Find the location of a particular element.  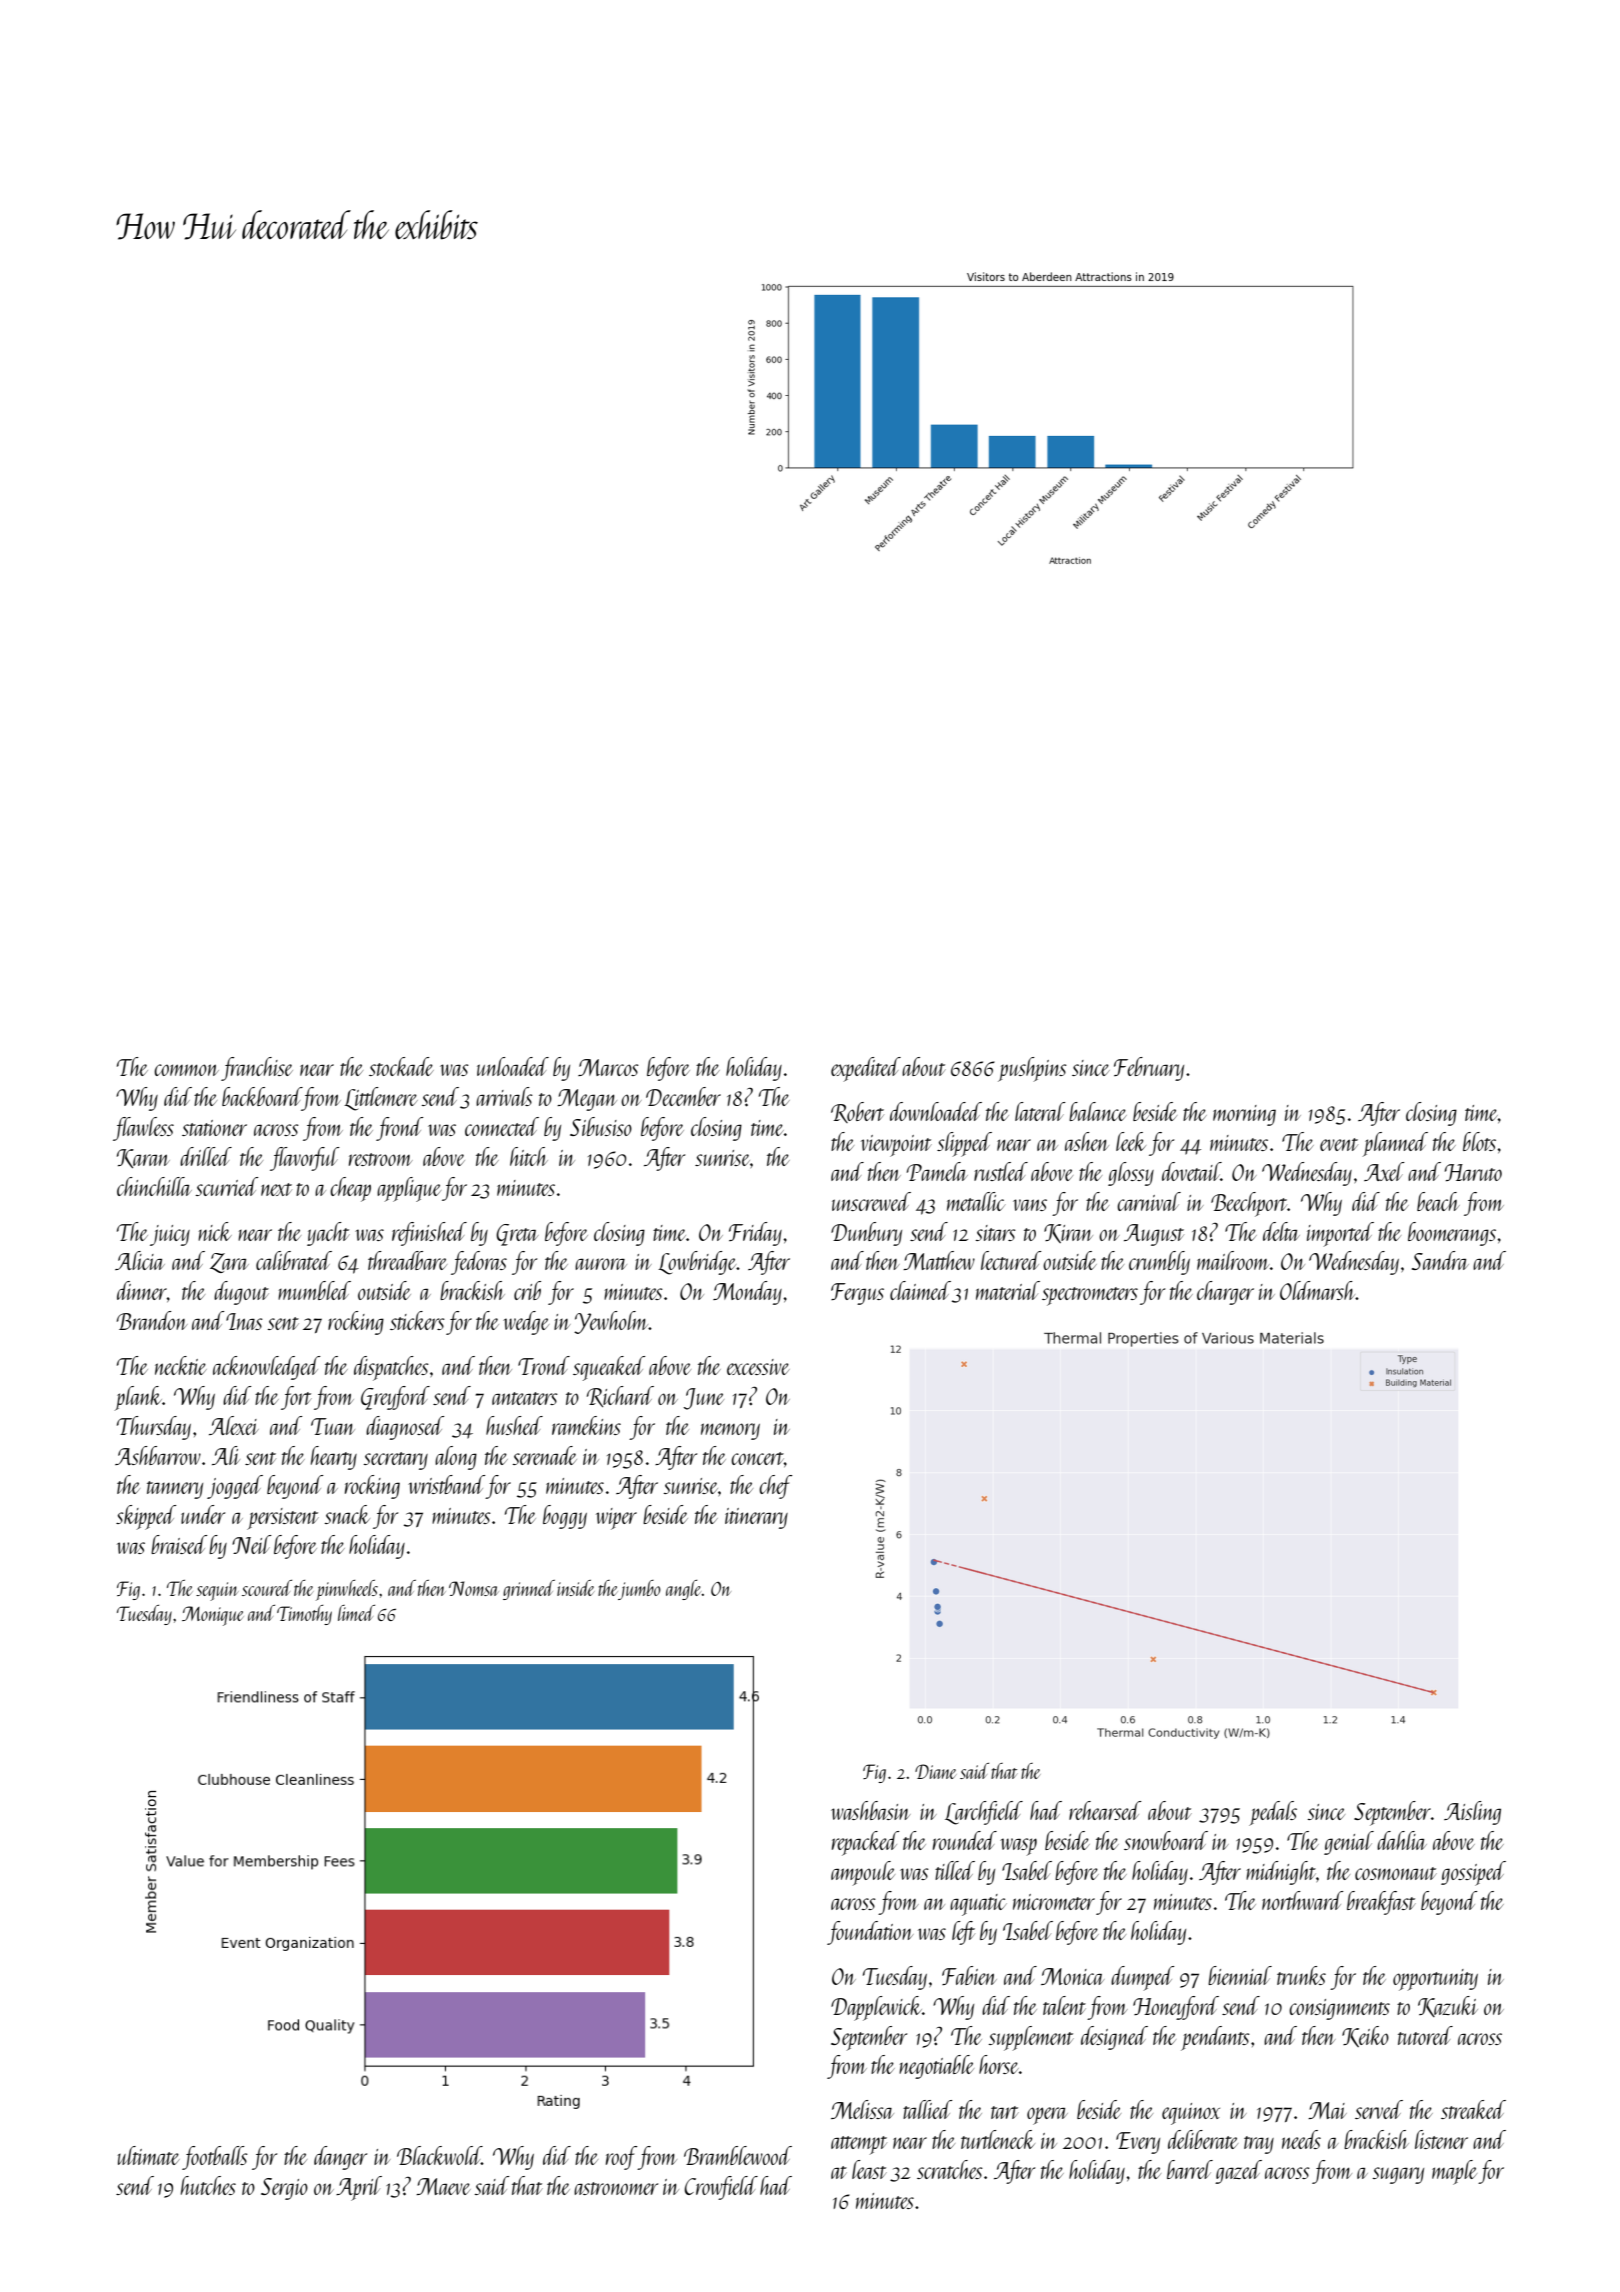

scratches is located at coordinates (950, 2169).
